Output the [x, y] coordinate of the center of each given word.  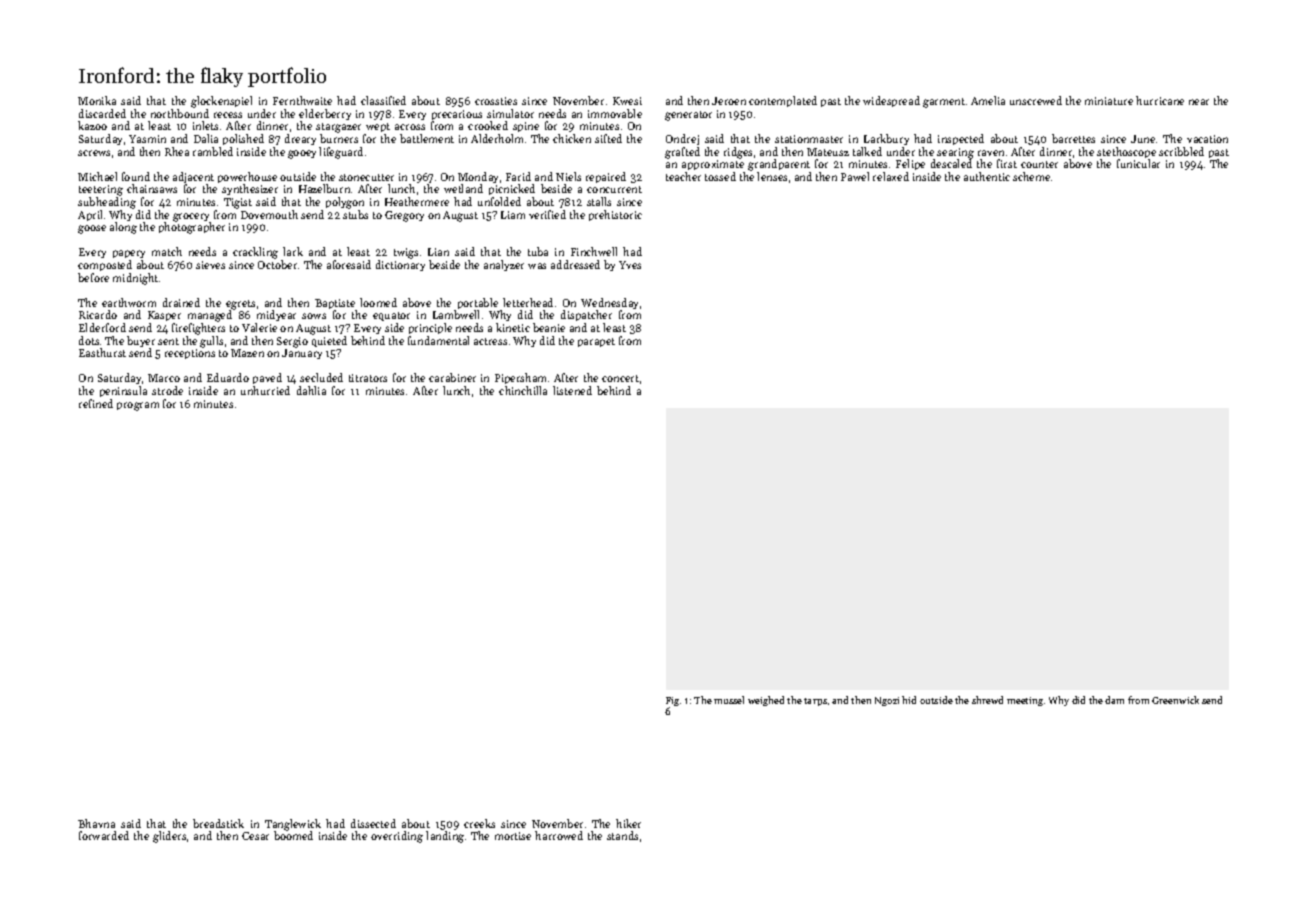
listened [572, 390]
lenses [772, 176]
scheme [1031, 176]
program [138, 406]
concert [620, 378]
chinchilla [523, 390]
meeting [1025, 701]
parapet [596, 342]
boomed [293, 835]
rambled [213, 151]
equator [391, 316]
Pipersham [520, 378]
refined [96, 403]
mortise [513, 836]
